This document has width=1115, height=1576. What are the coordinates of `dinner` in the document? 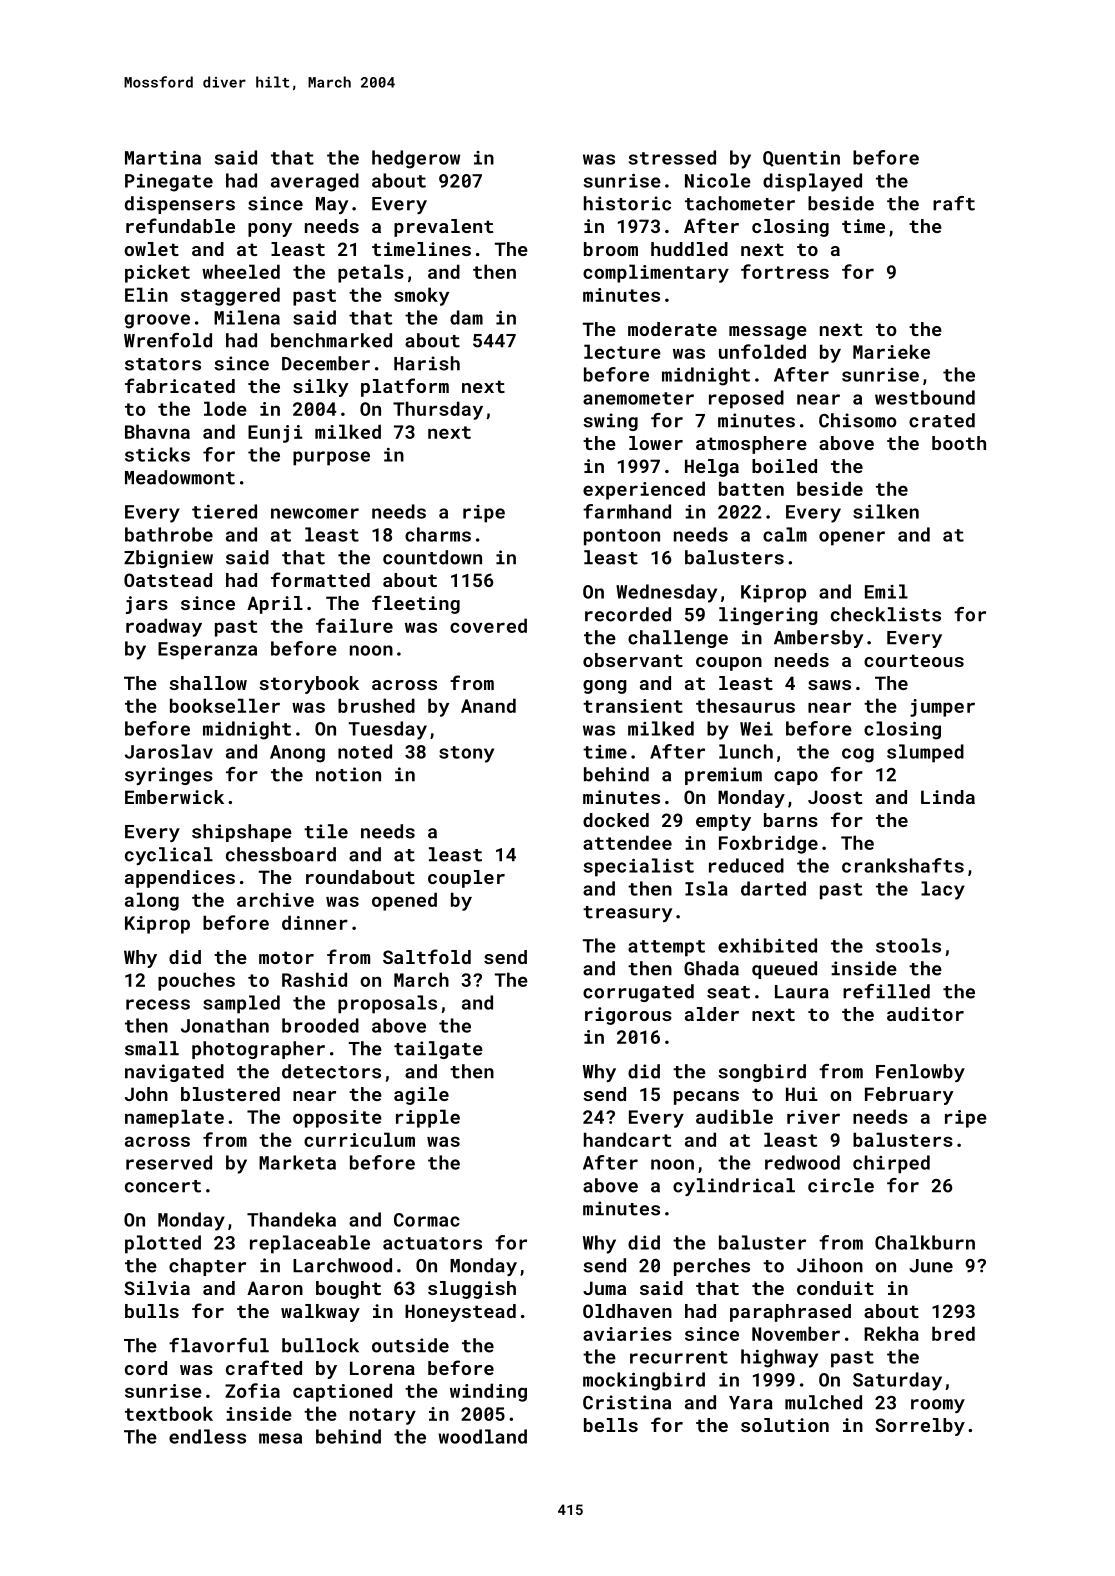 It's located at (315, 922).
